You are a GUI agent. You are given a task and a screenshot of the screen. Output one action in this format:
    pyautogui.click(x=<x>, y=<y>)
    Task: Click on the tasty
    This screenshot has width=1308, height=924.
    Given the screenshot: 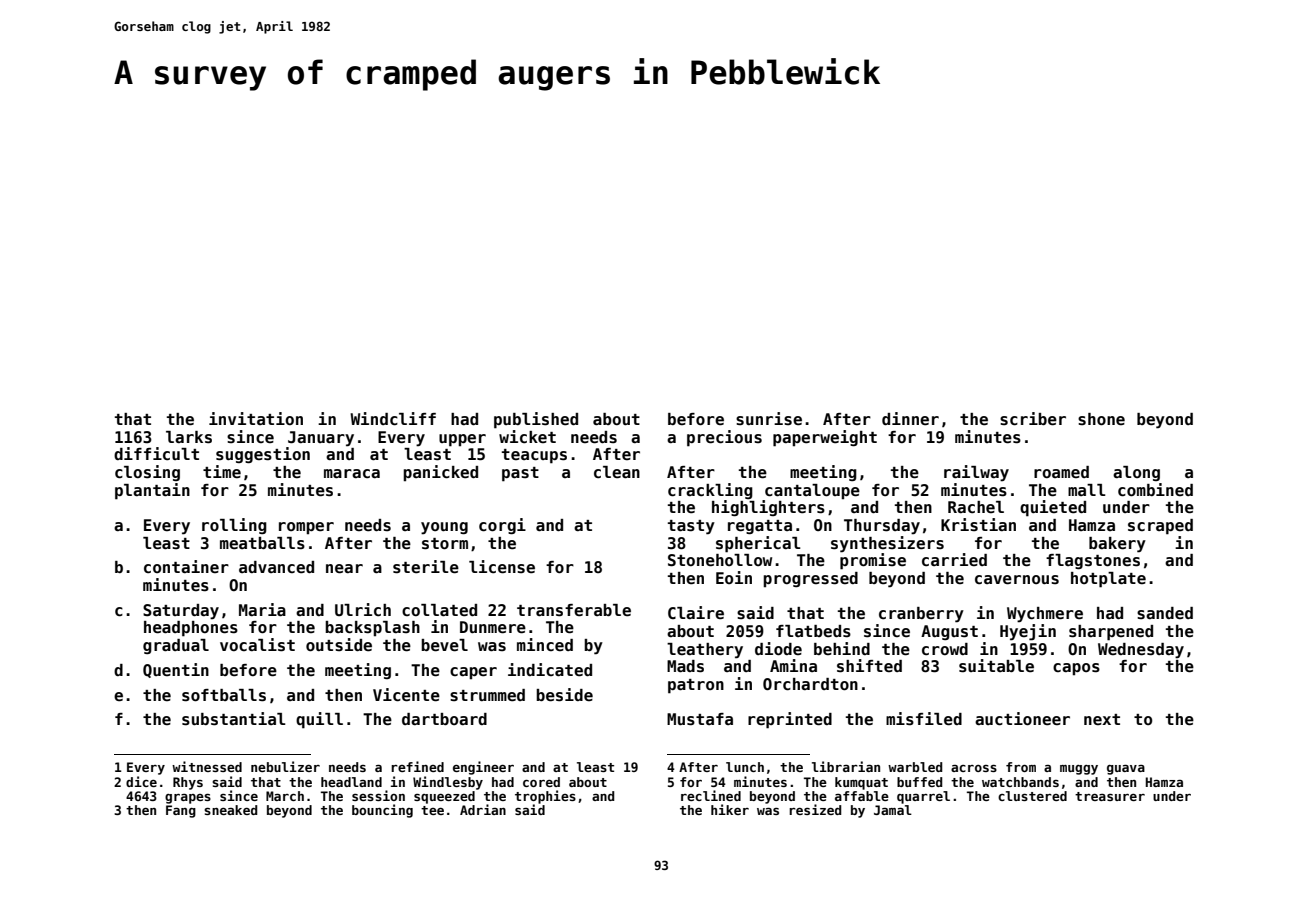 What is the action you would take?
    pyautogui.click(x=691, y=527)
